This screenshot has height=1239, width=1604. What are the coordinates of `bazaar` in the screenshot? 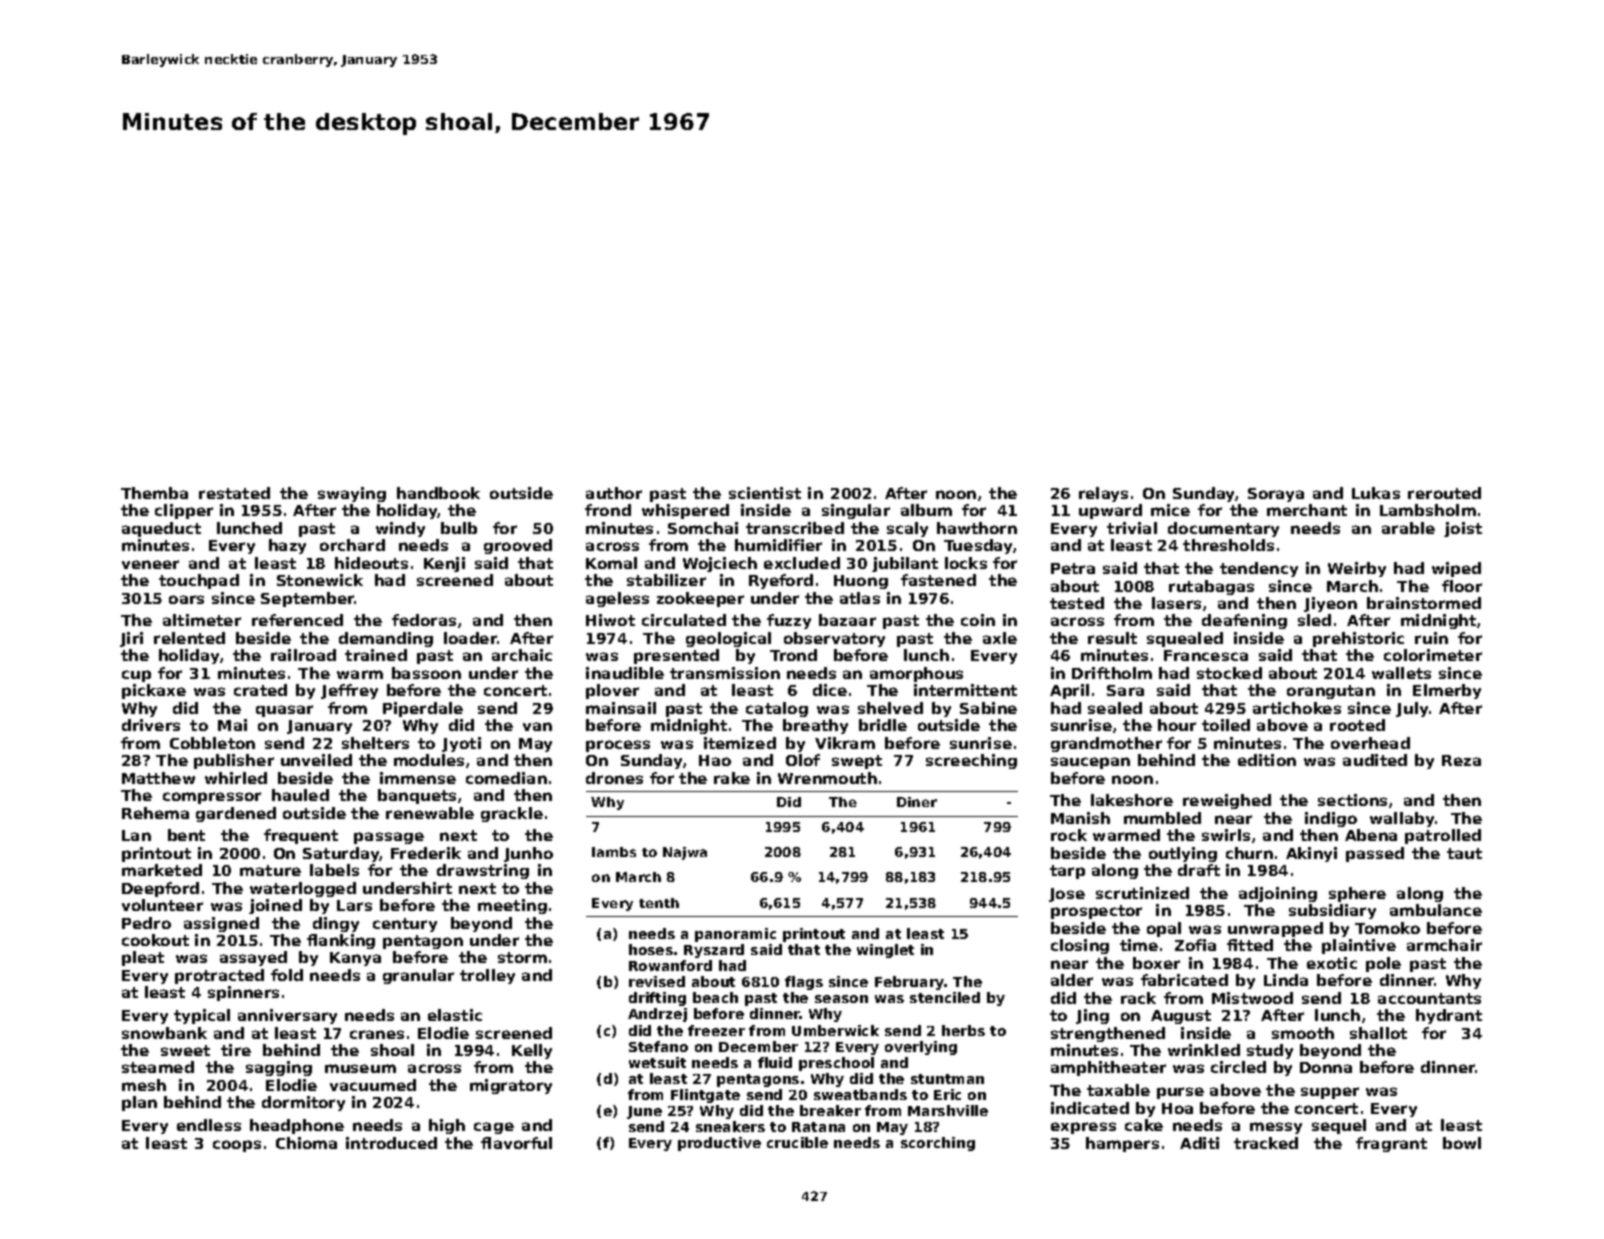 It's located at (847, 620).
